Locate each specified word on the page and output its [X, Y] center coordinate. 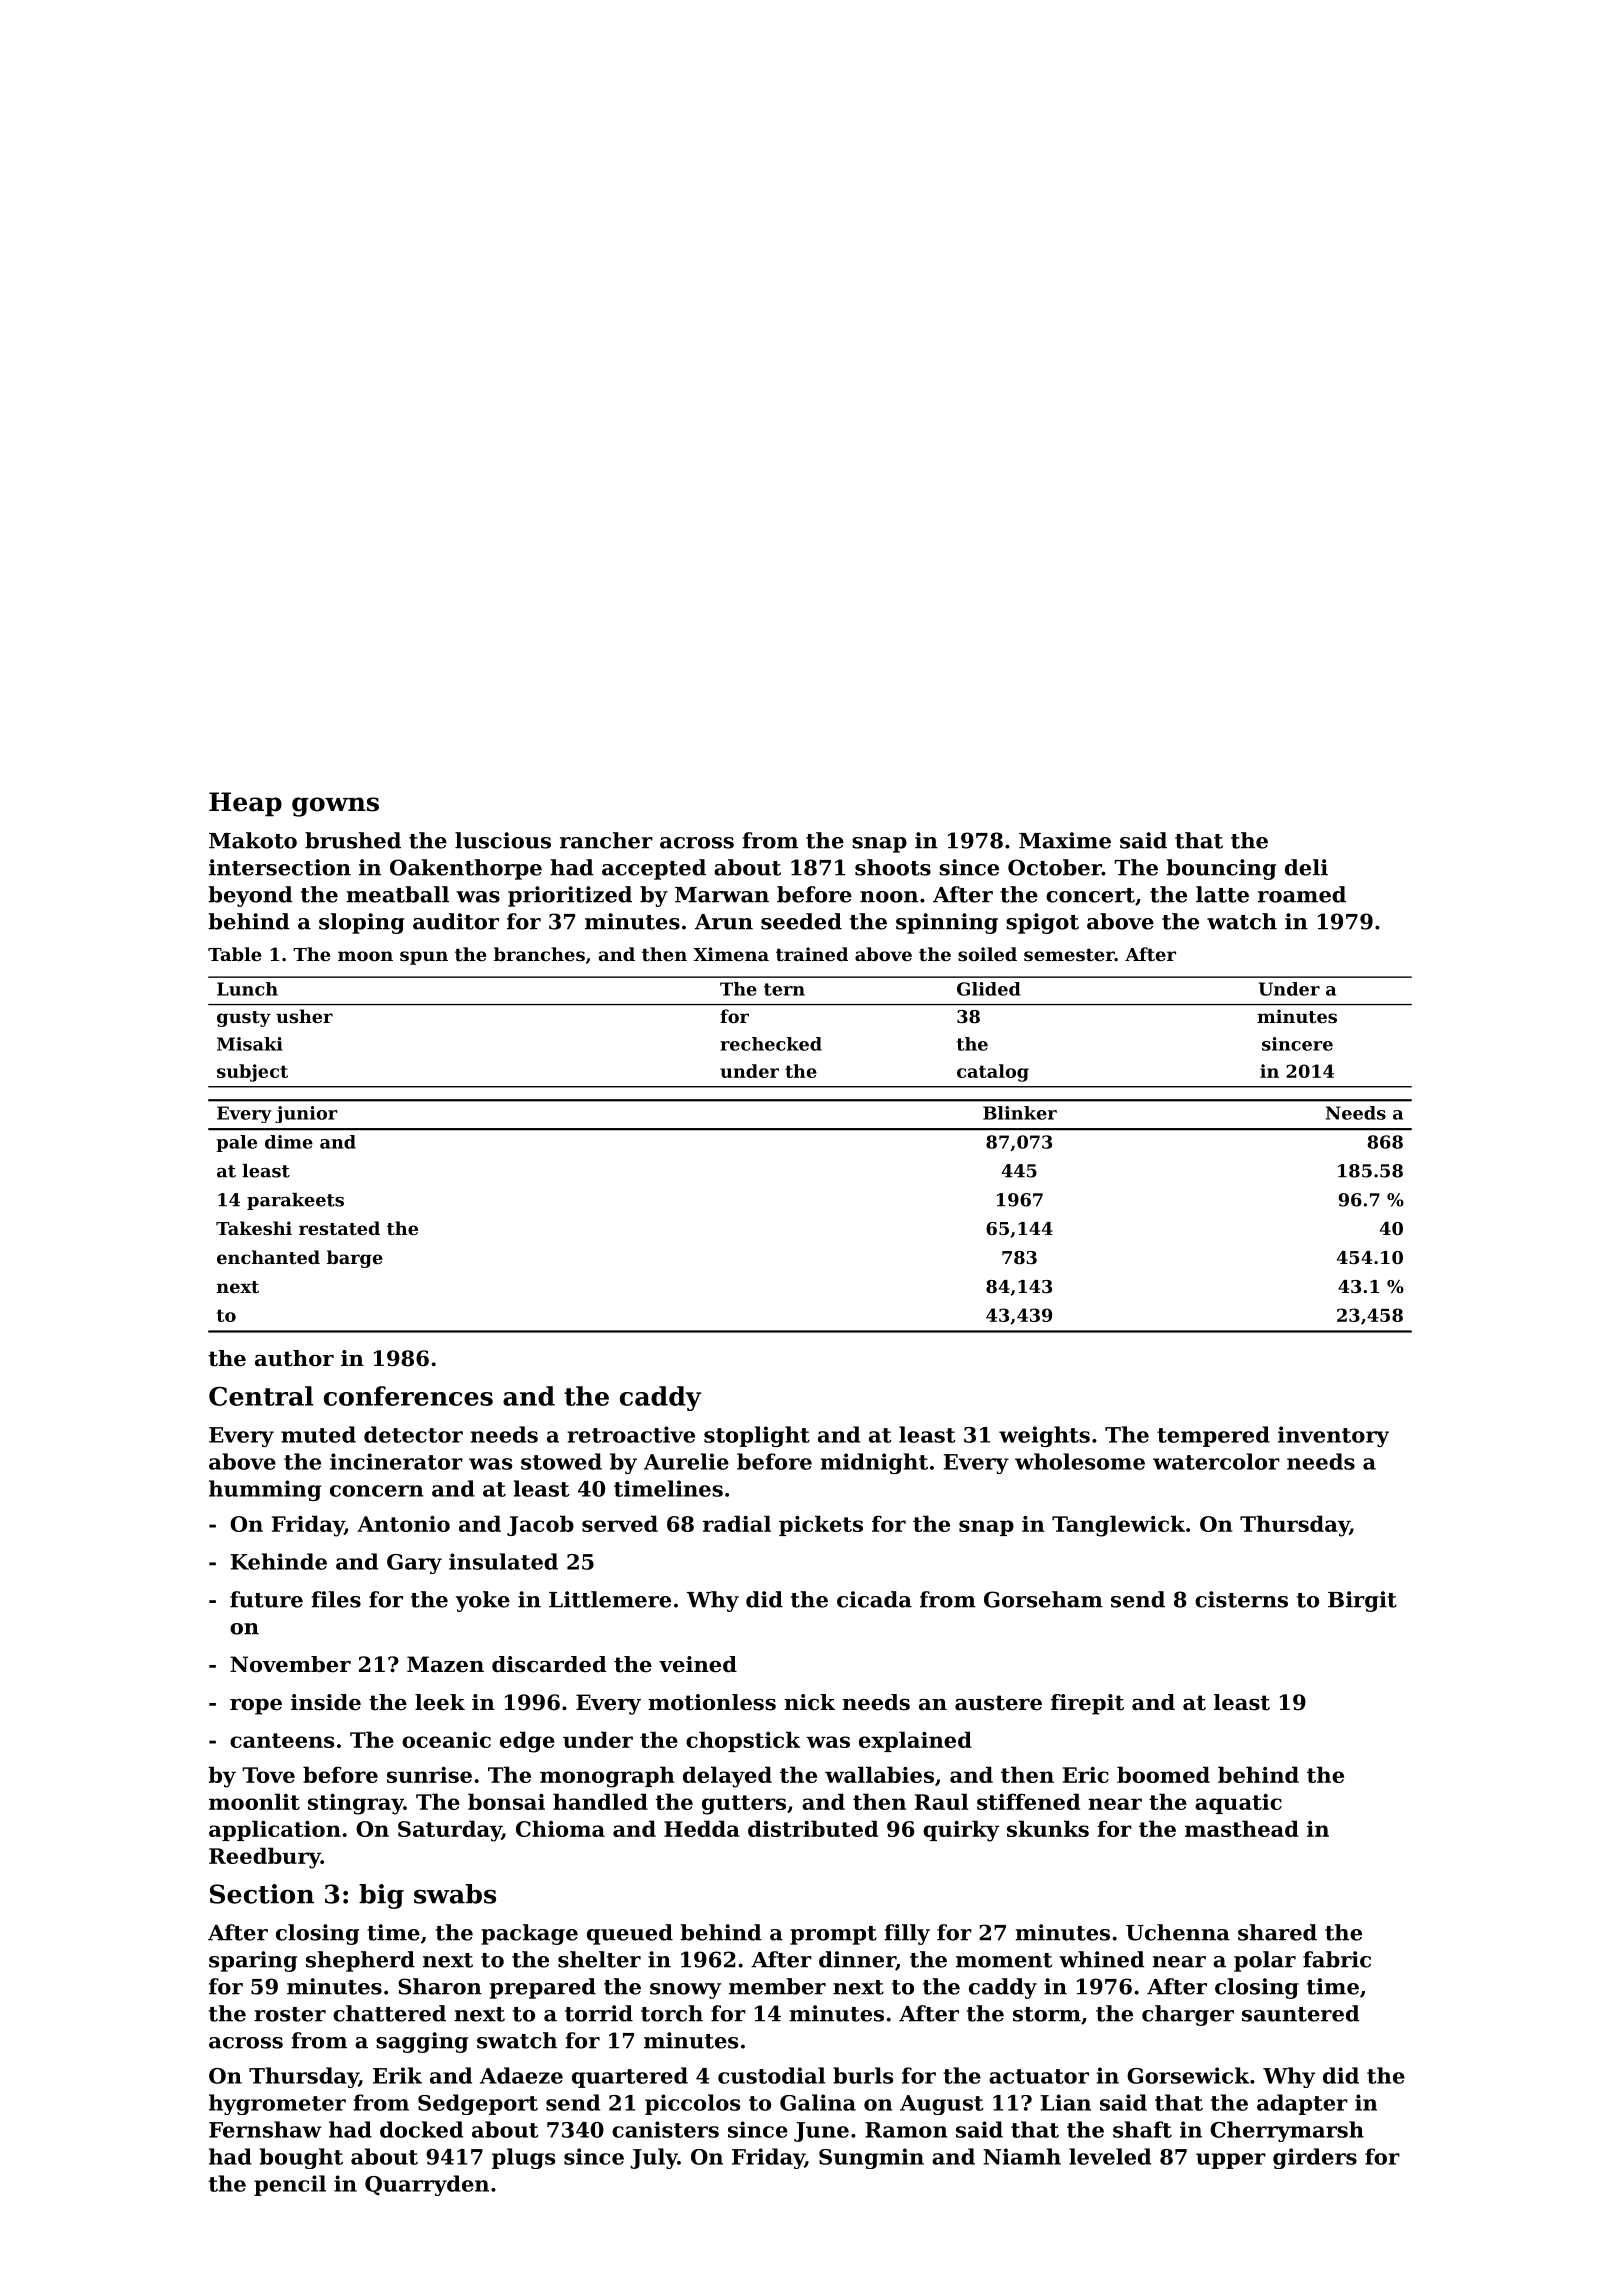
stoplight [757, 1436]
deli [1306, 867]
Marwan [722, 895]
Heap [245, 804]
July [654, 2158]
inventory [1333, 1436]
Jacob [540, 1525]
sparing [253, 1961]
